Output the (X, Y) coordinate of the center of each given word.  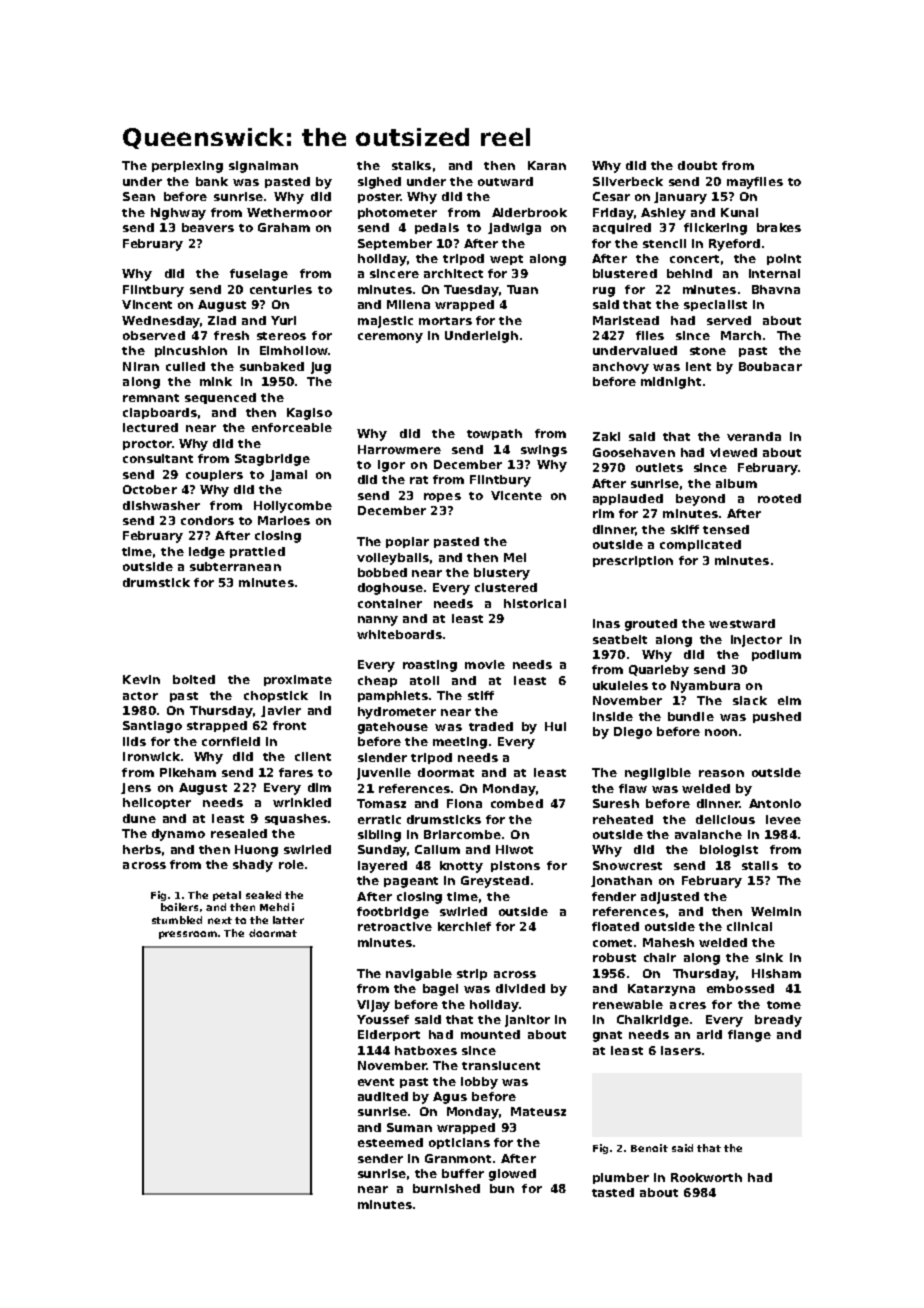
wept (506, 260)
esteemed (390, 1142)
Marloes (284, 520)
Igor (391, 466)
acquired (622, 228)
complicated (700, 545)
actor (140, 696)
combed (517, 803)
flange (749, 1036)
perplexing (187, 167)
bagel (440, 990)
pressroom (188, 935)
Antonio (775, 803)
